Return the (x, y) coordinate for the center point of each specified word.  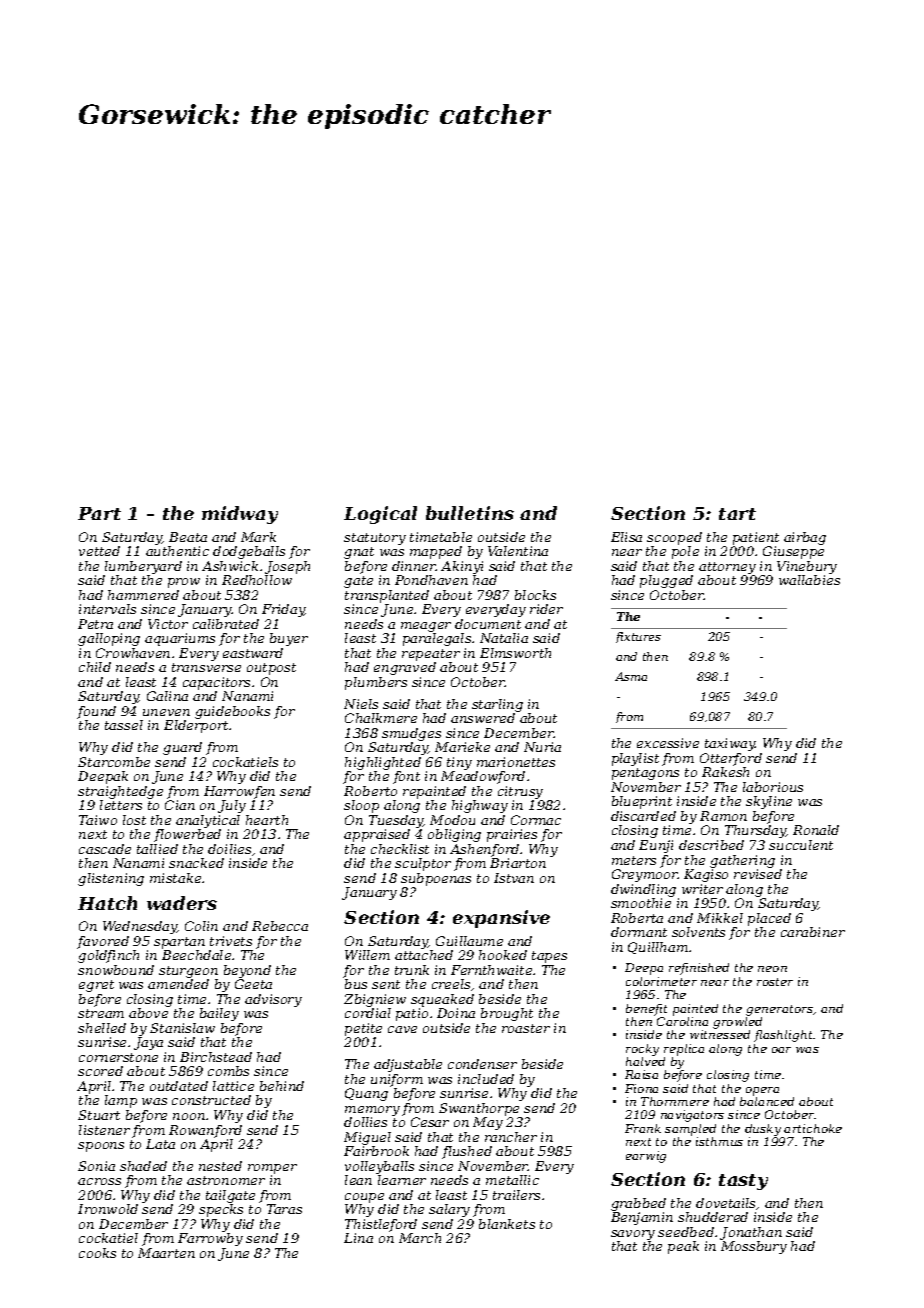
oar (781, 1050)
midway (240, 515)
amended (178, 984)
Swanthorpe (479, 1109)
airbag (805, 538)
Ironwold (108, 1209)
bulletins (470, 513)
